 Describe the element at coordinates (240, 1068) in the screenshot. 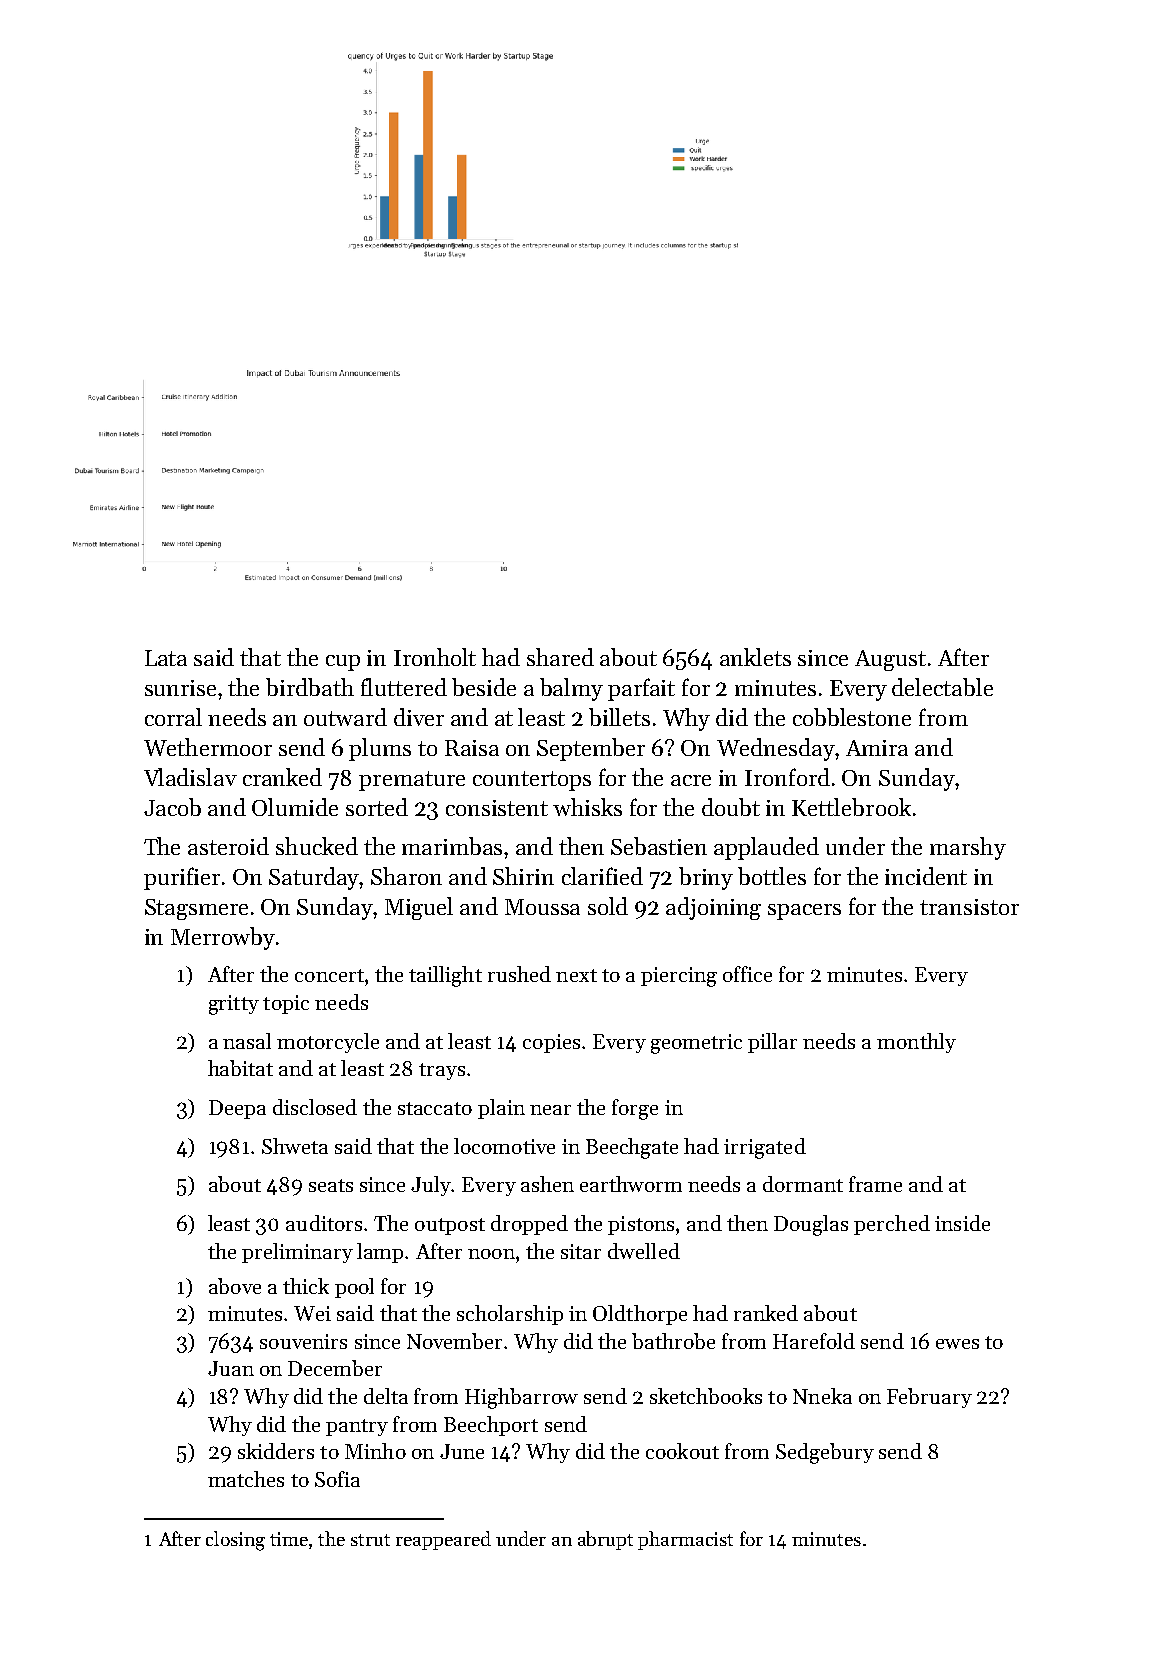

I see `habitat` at that location.
